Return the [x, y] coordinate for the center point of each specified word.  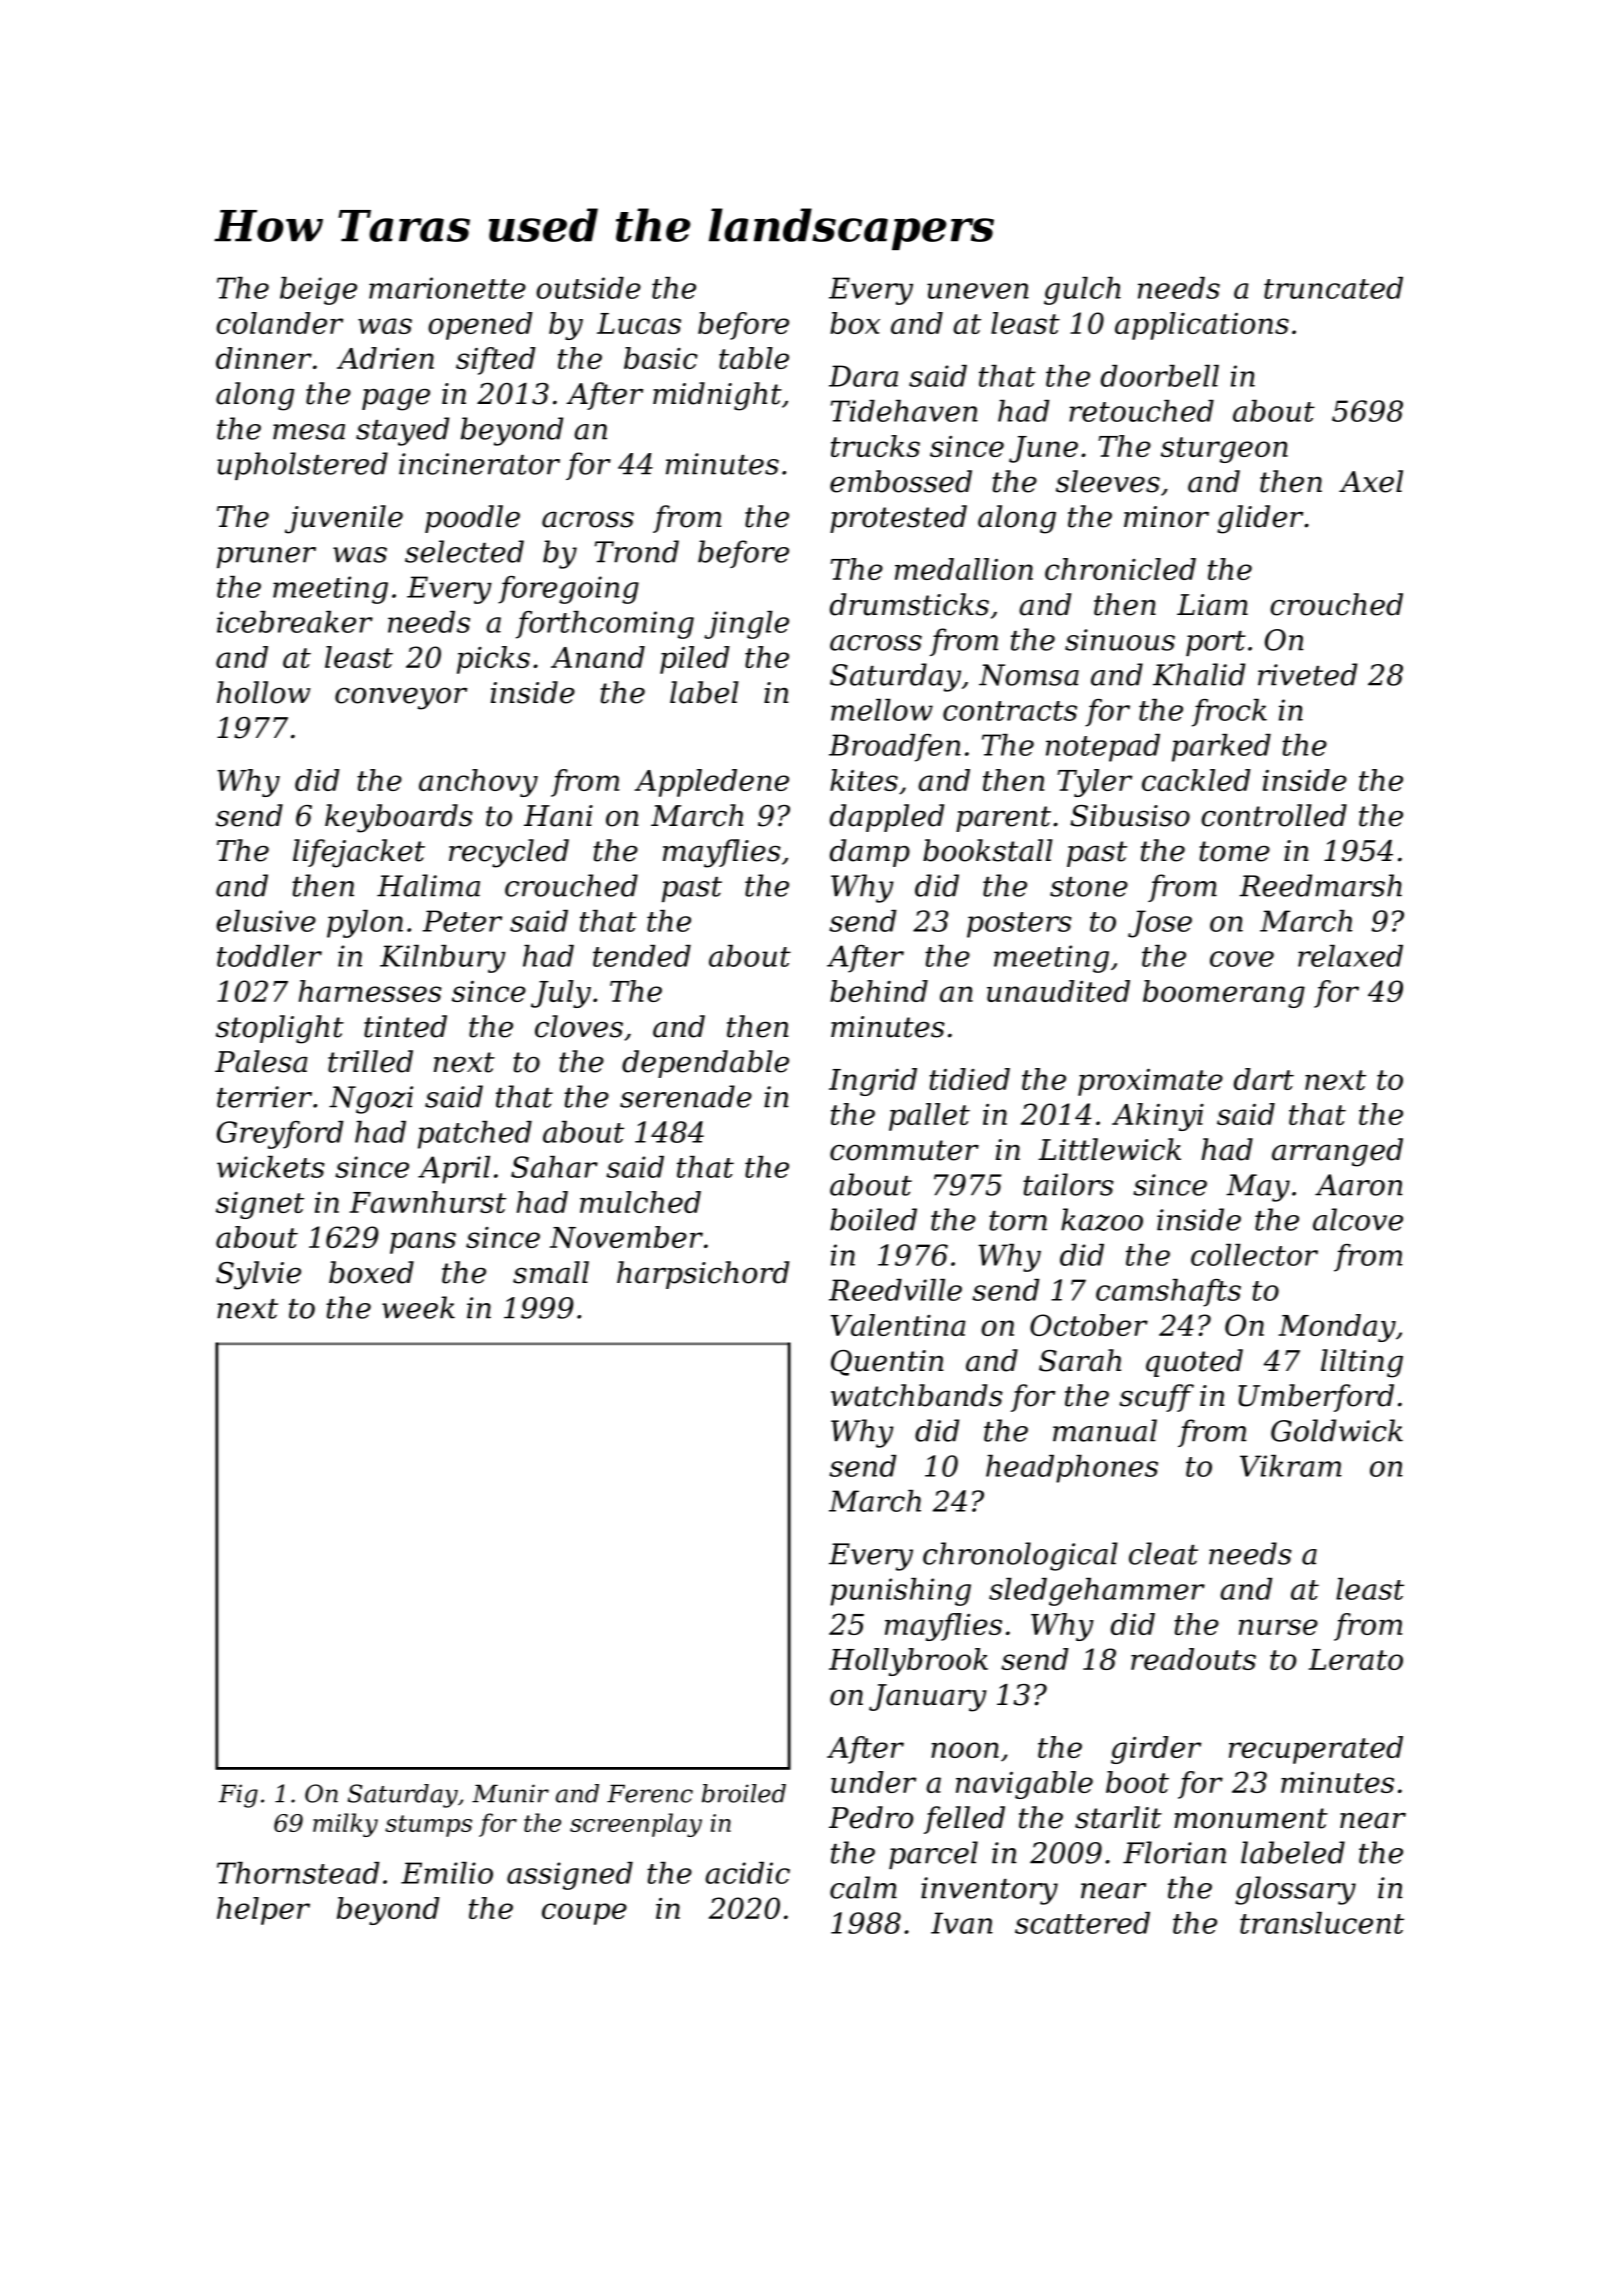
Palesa [261, 1061]
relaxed [1350, 956]
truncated [1333, 288]
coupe [584, 1914]
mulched [640, 1202]
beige [318, 291]
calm [863, 1887]
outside [588, 288]
